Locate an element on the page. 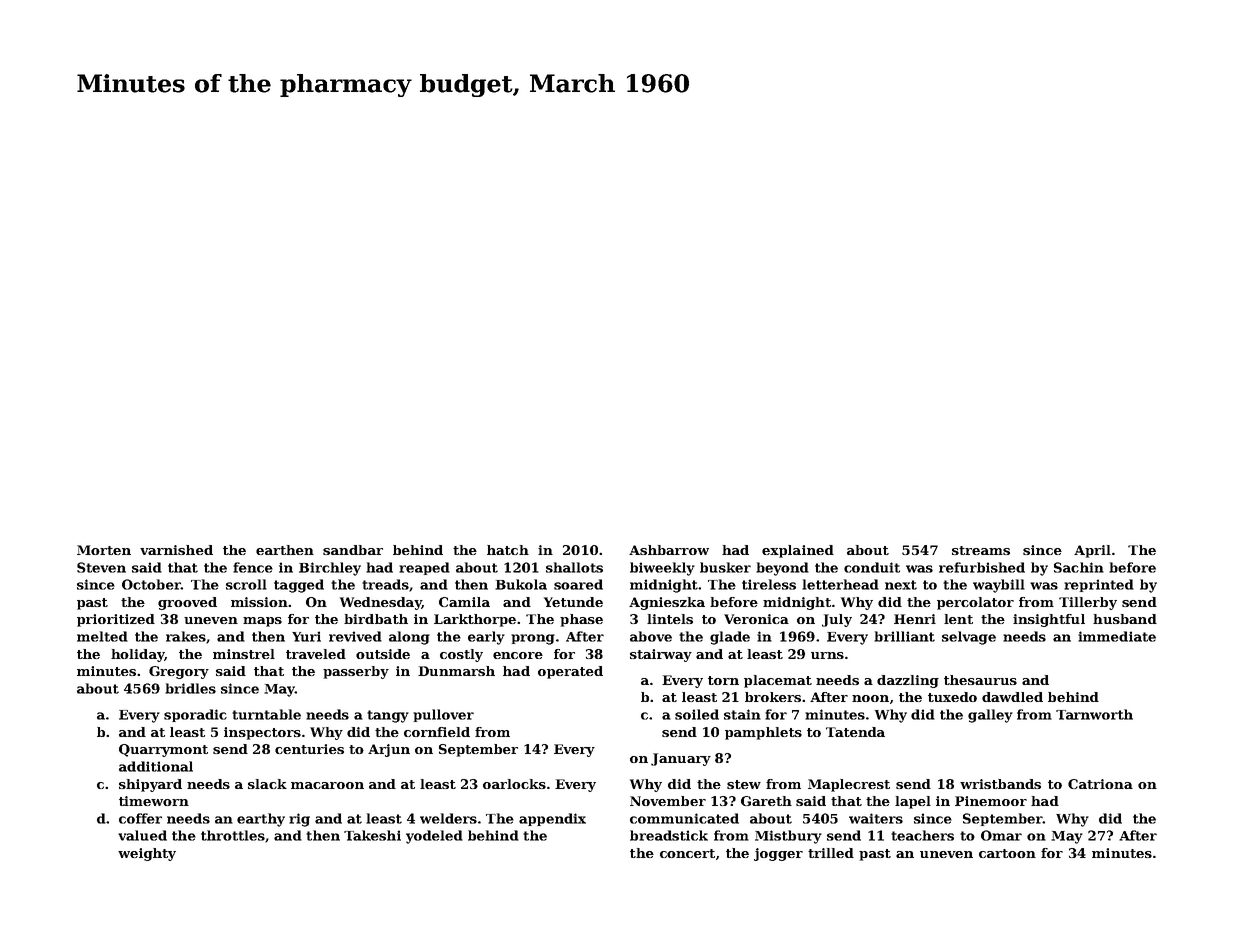 This document has height=952, width=1233. glade is located at coordinates (730, 638).
